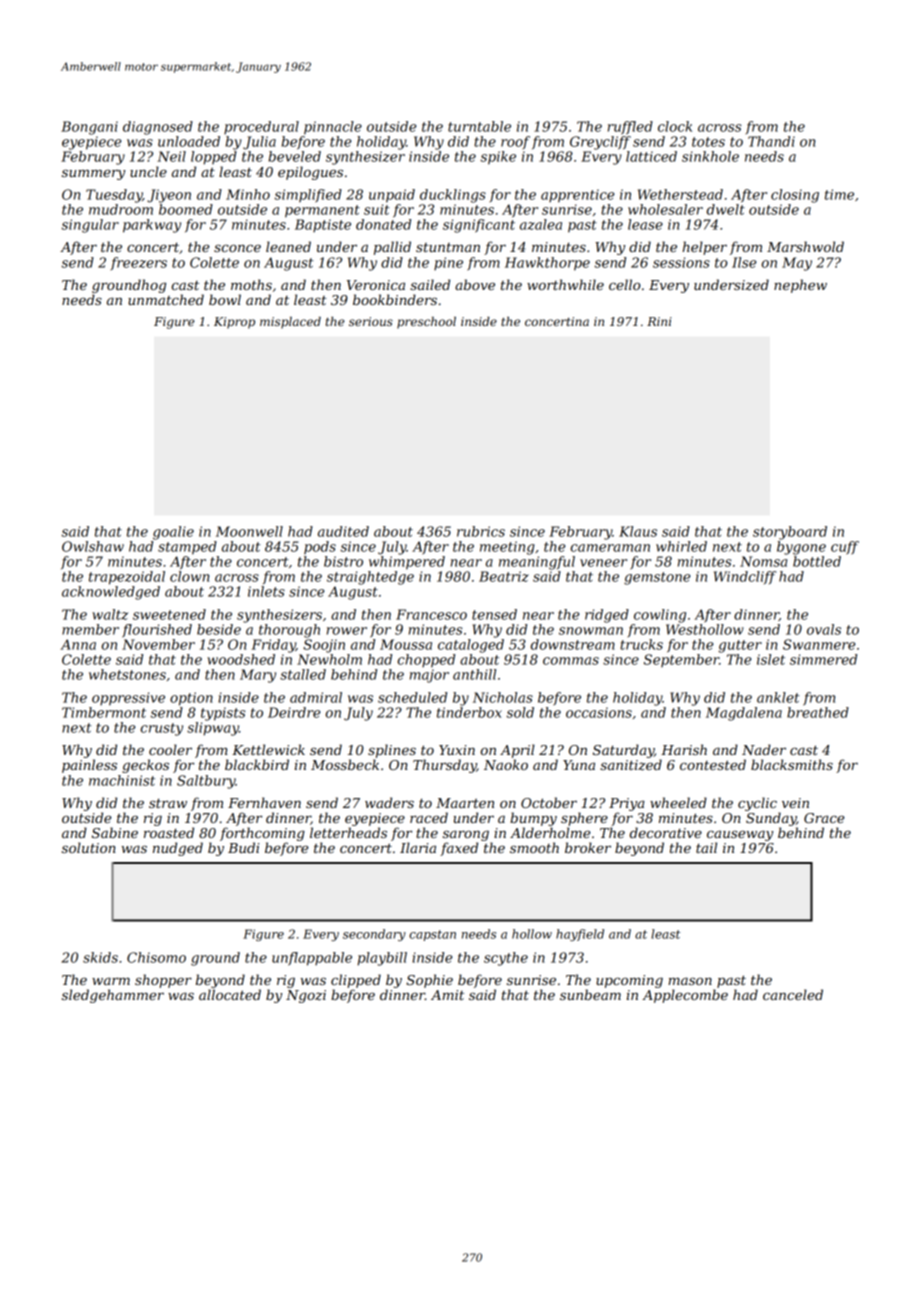  Describe the element at coordinates (771, 141) in the screenshot. I see `Thandi` at that location.
